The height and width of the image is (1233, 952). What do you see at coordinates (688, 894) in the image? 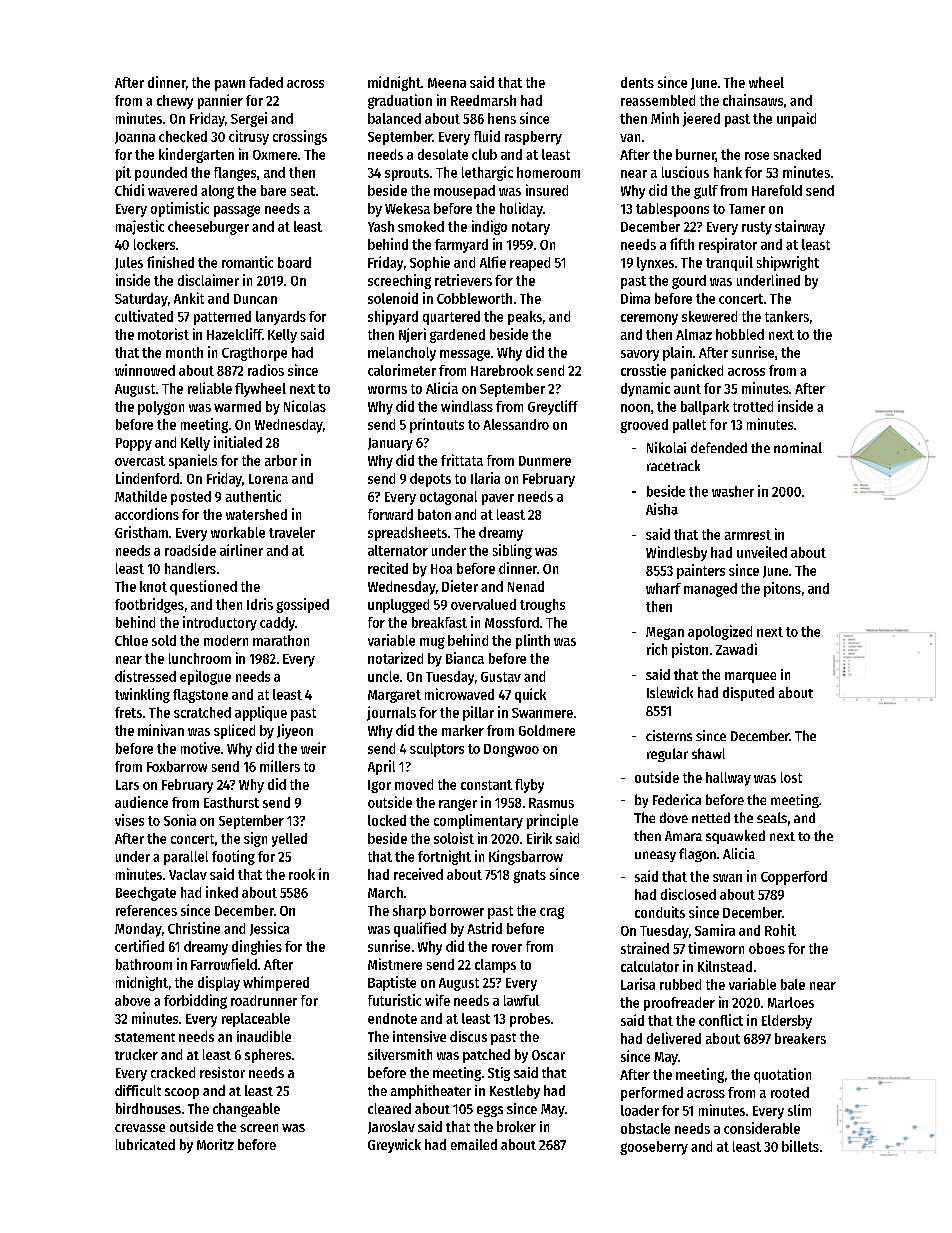
I see `disclosed` at bounding box center [688, 894].
